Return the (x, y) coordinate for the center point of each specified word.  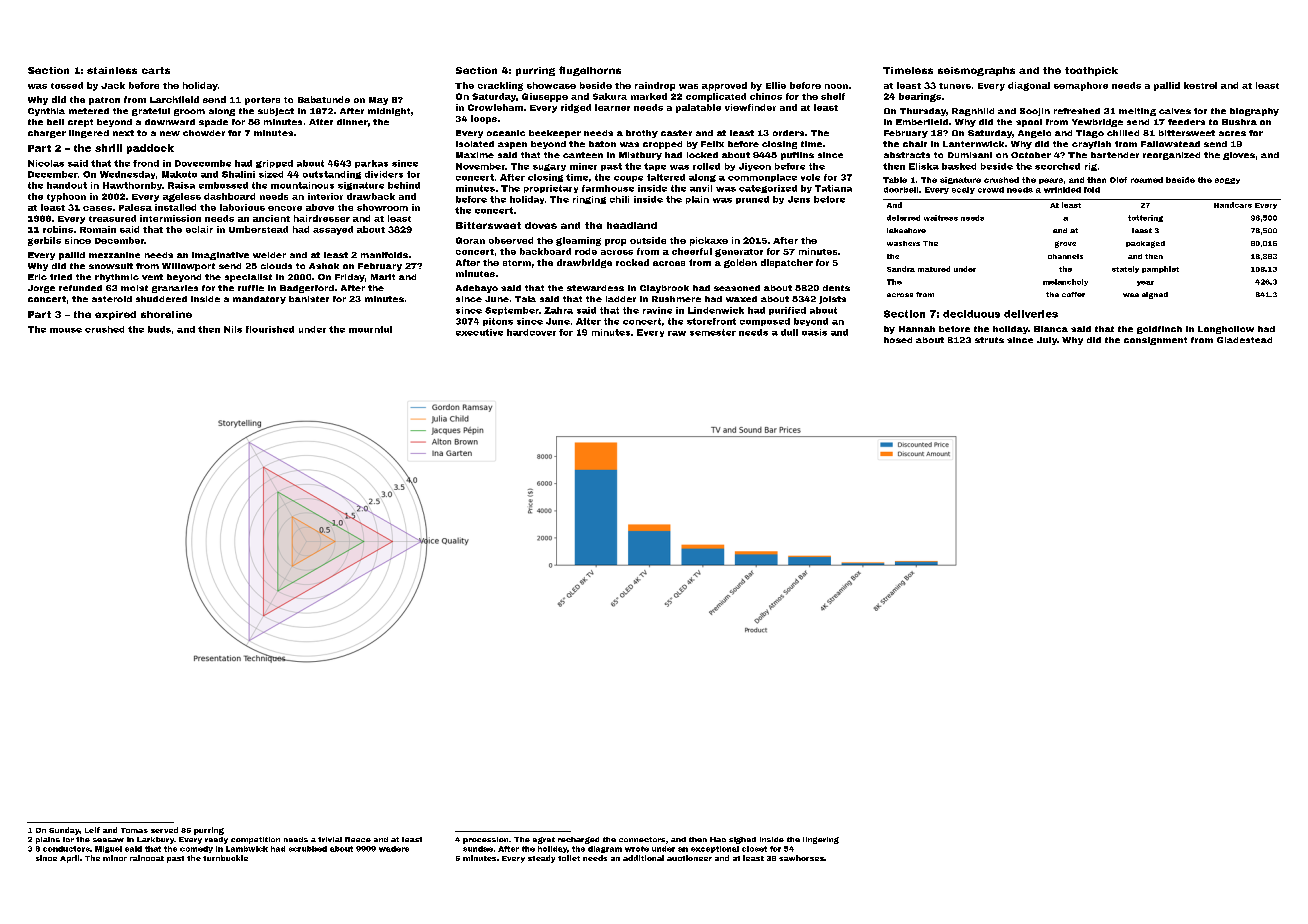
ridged (576, 108)
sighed (742, 840)
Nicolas (46, 163)
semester (713, 332)
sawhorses (801, 858)
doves (541, 225)
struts (989, 340)
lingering (821, 840)
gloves (1239, 156)
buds (159, 329)
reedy (216, 840)
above (320, 207)
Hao (718, 839)
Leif (92, 830)
